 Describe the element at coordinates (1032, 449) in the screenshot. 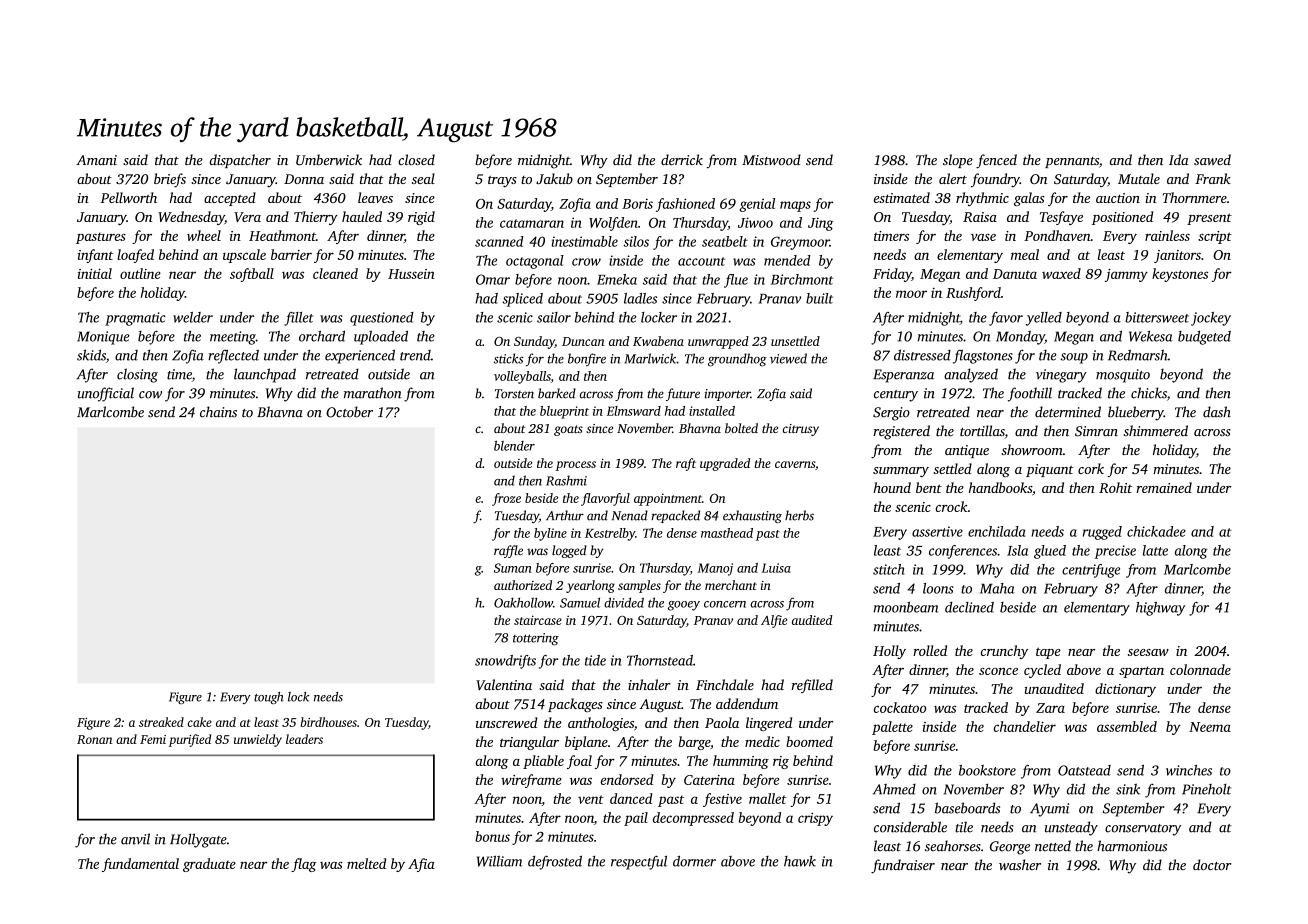

I see `showroom` at that location.
